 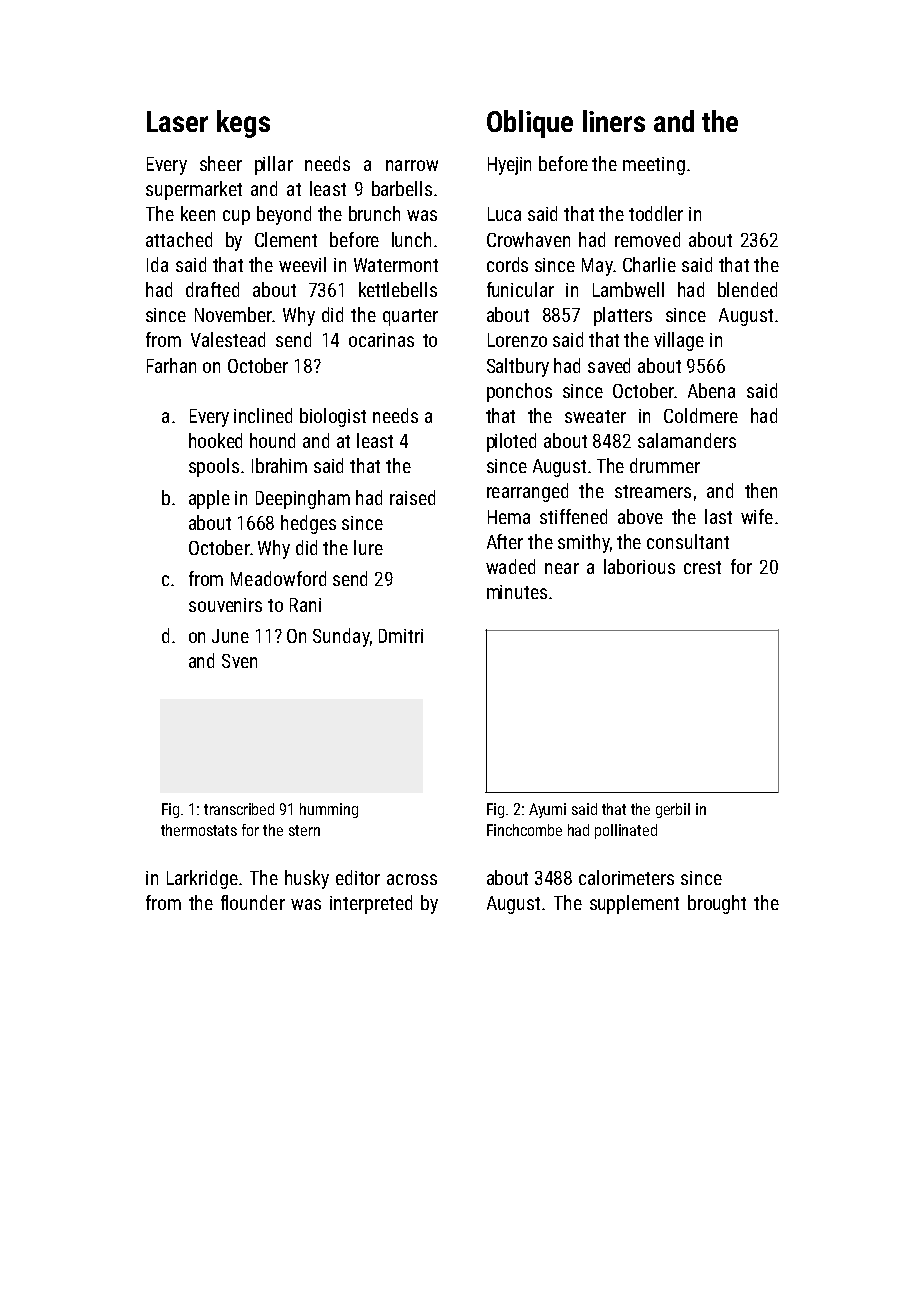 I want to click on cords, so click(x=507, y=264).
